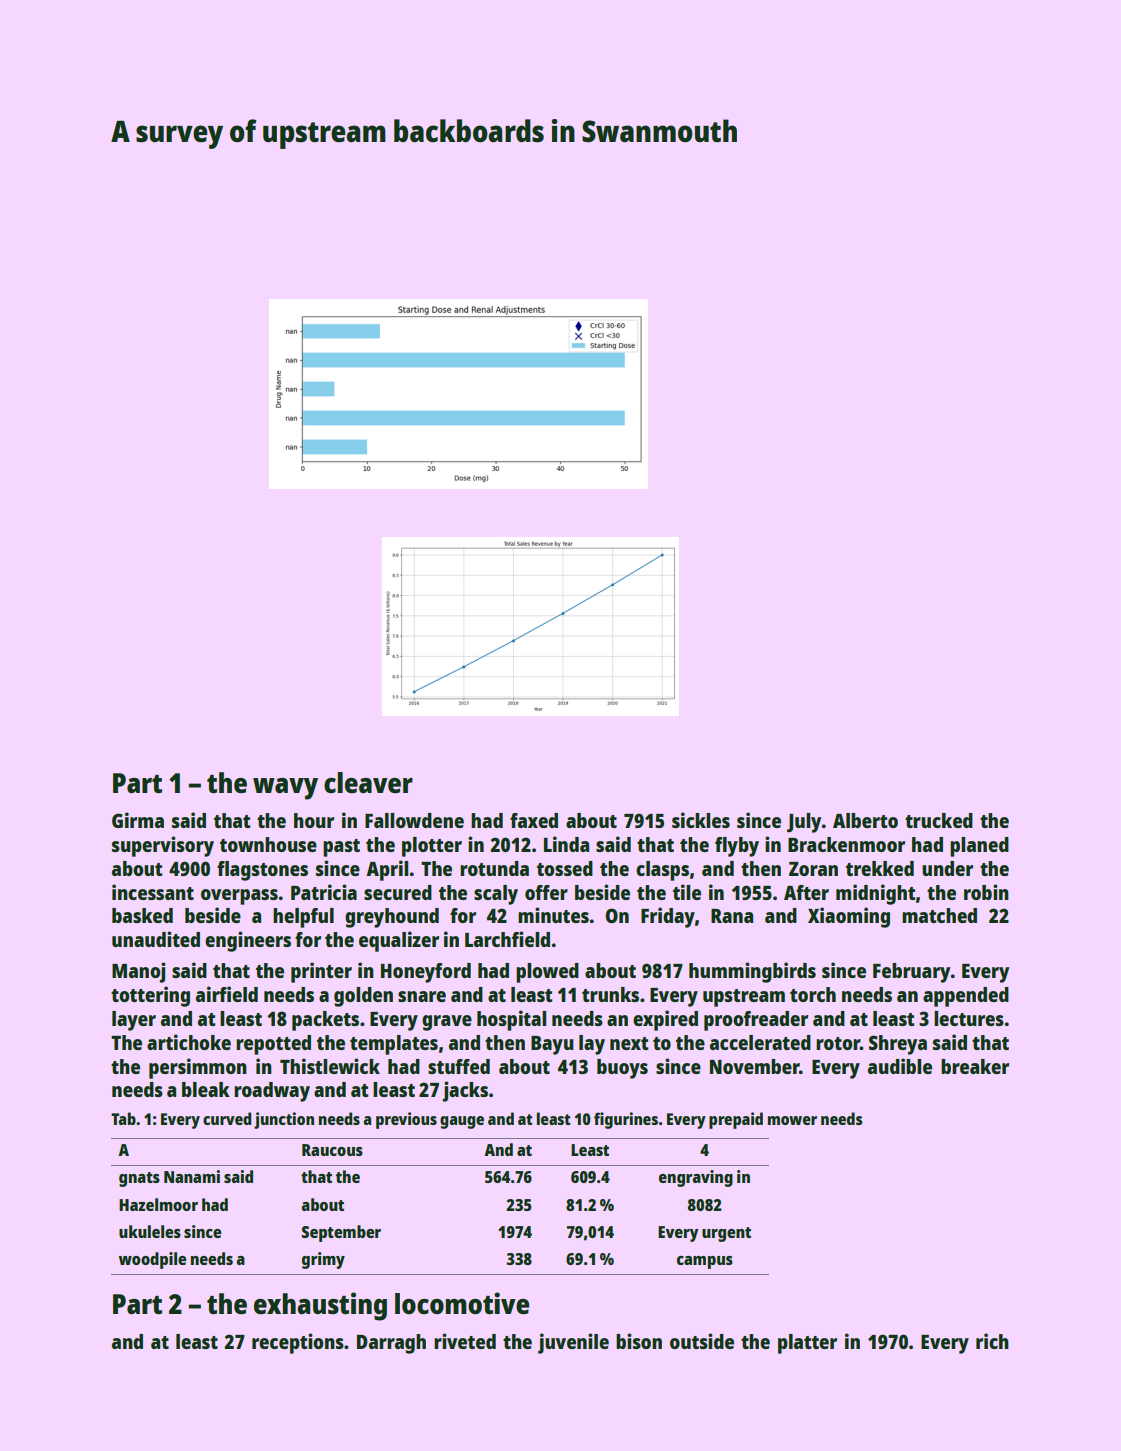 This screenshot has height=1451, width=1121. What do you see at coordinates (969, 1018) in the screenshot?
I see `lectures` at bounding box center [969, 1018].
